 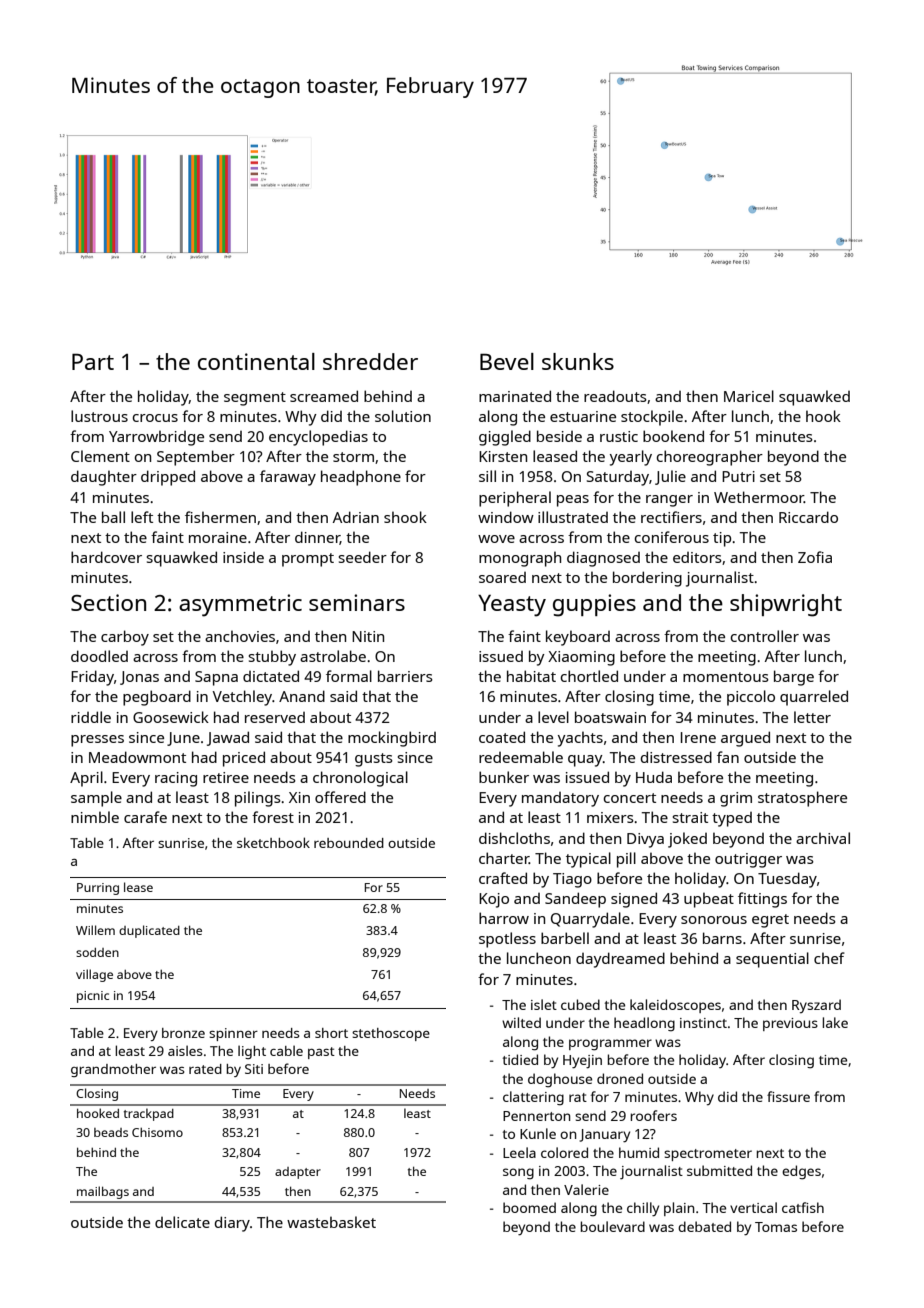 What do you see at coordinates (321, 1053) in the page?
I see `past` at bounding box center [321, 1053].
